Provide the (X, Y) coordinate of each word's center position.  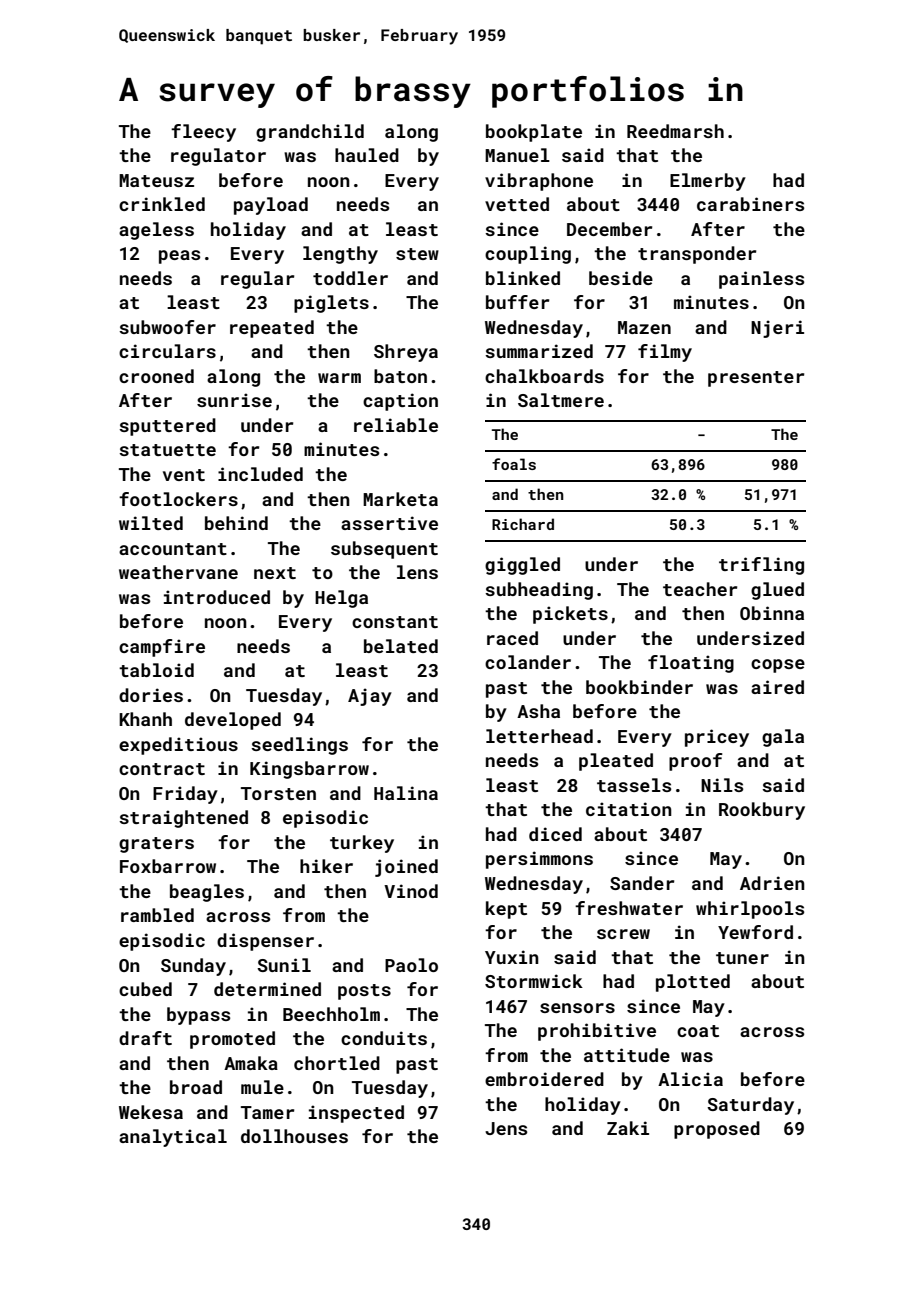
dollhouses (294, 1136)
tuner (742, 958)
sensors (577, 1008)
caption (400, 402)
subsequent (384, 550)
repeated (272, 329)
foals (514, 464)
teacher (700, 589)
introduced (217, 597)
